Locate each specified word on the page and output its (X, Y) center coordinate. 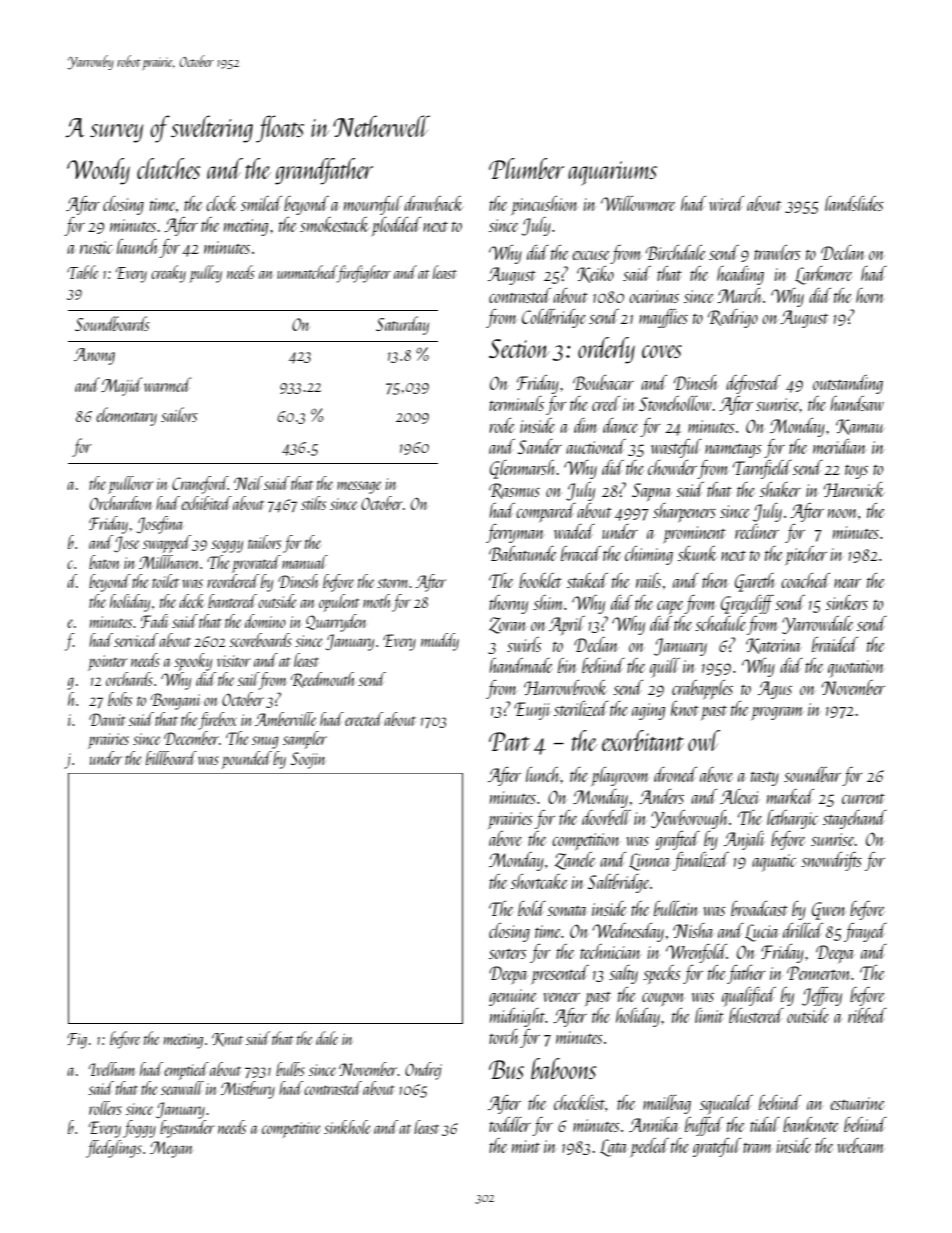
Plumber (526, 168)
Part (509, 741)
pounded (247, 760)
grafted (677, 840)
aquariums (612, 173)
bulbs (290, 1069)
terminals (516, 403)
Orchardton (121, 503)
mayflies (663, 318)
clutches (168, 168)
